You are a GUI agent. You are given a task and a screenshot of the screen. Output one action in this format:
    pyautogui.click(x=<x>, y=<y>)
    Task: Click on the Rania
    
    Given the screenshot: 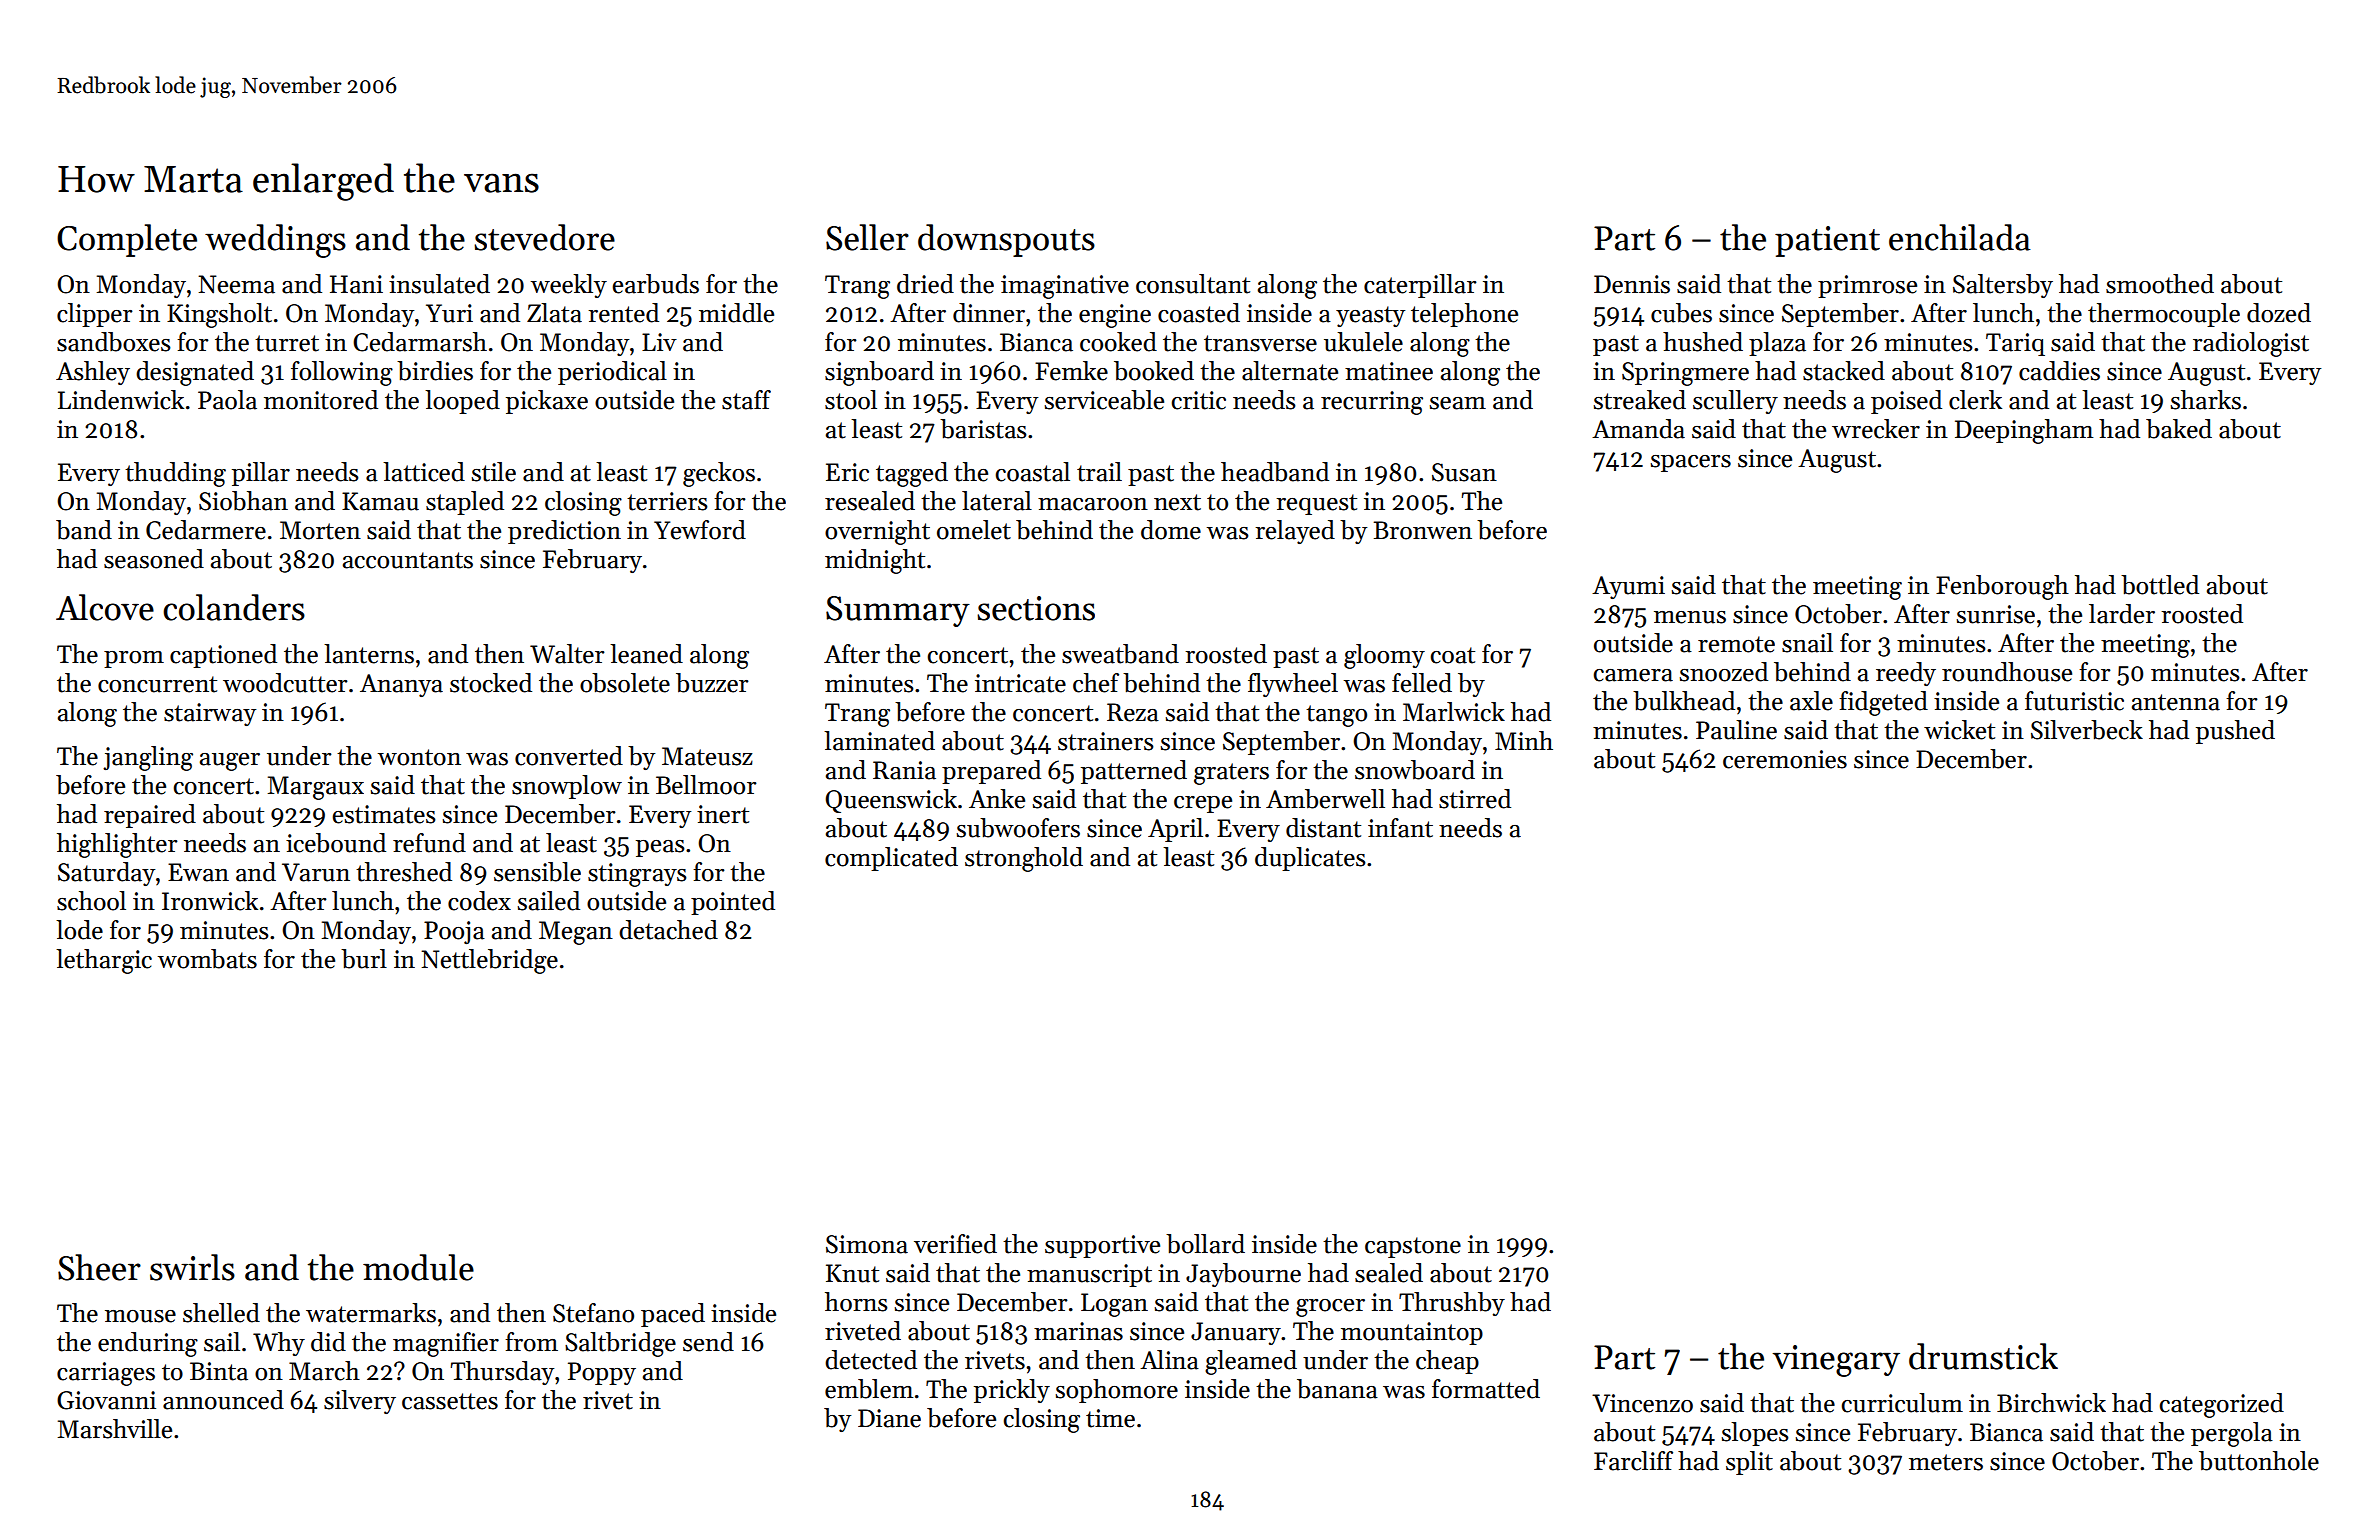 What is the action you would take?
    pyautogui.click(x=904, y=770)
